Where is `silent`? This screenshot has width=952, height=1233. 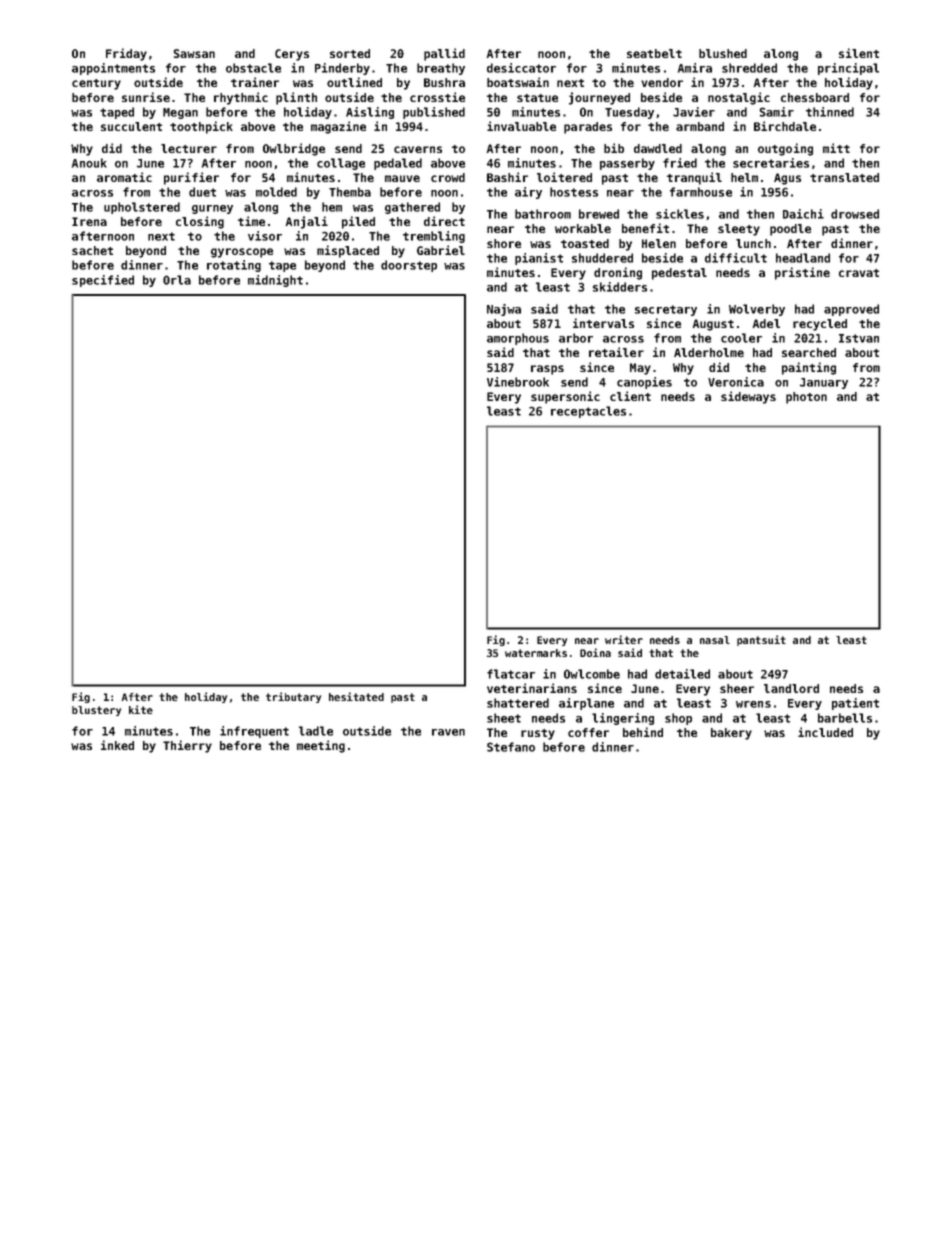
silent is located at coordinates (859, 53).
